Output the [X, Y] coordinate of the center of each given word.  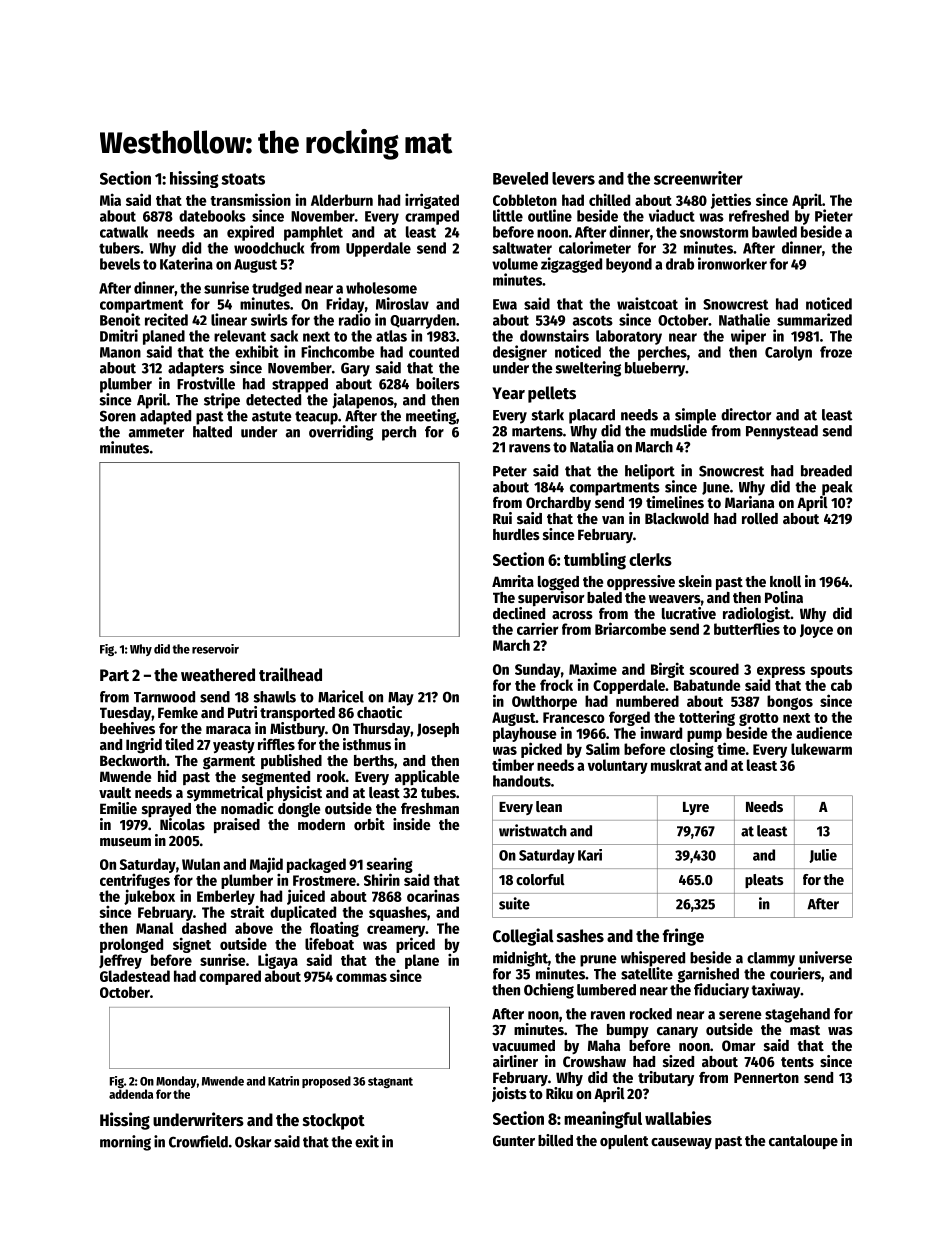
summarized [814, 319]
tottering [707, 718]
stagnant [390, 1082]
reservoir [215, 649]
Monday [176, 1082]
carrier [537, 628]
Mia [110, 199]
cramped [432, 217]
